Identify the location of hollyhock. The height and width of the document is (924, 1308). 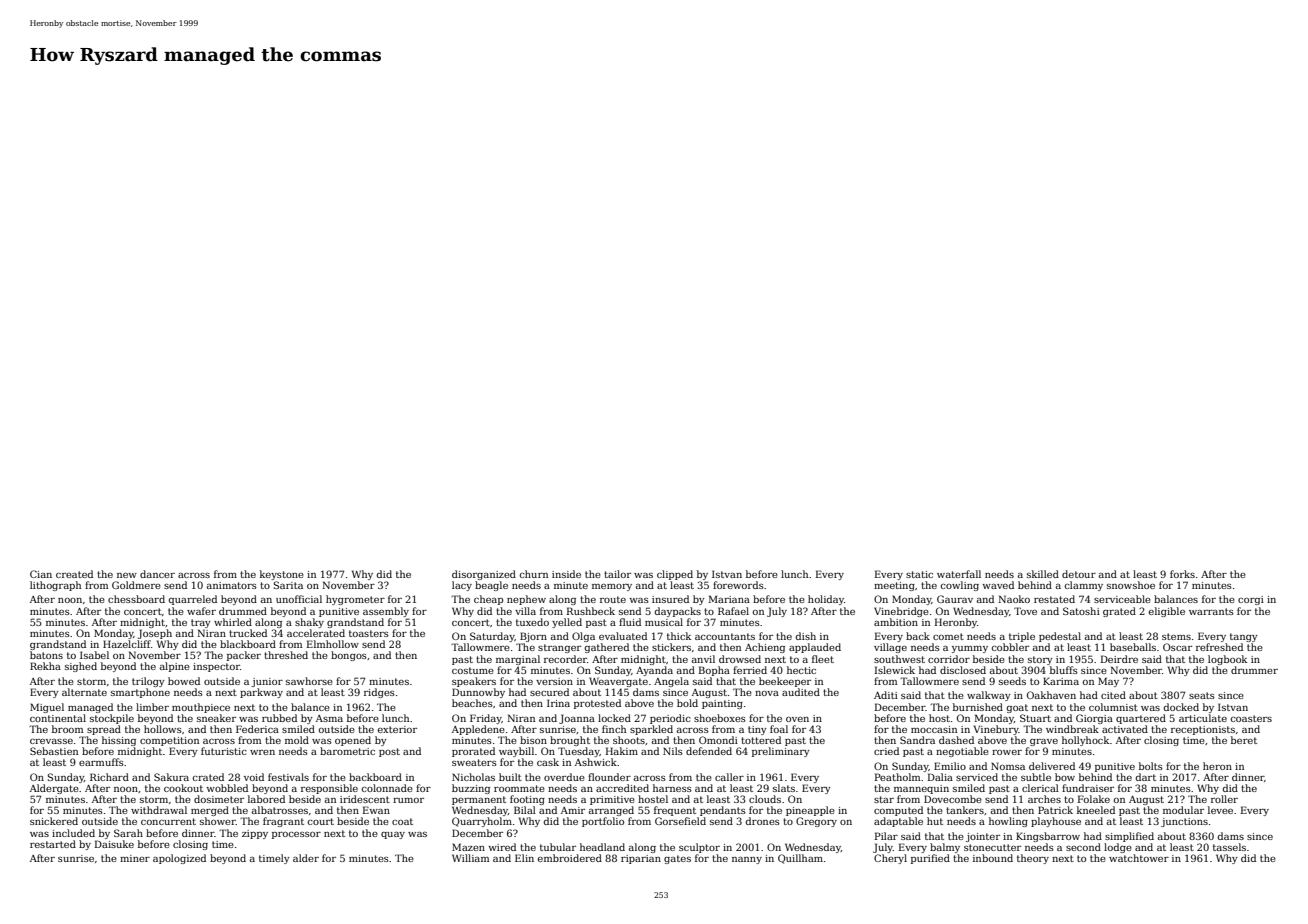
(1085, 741).
